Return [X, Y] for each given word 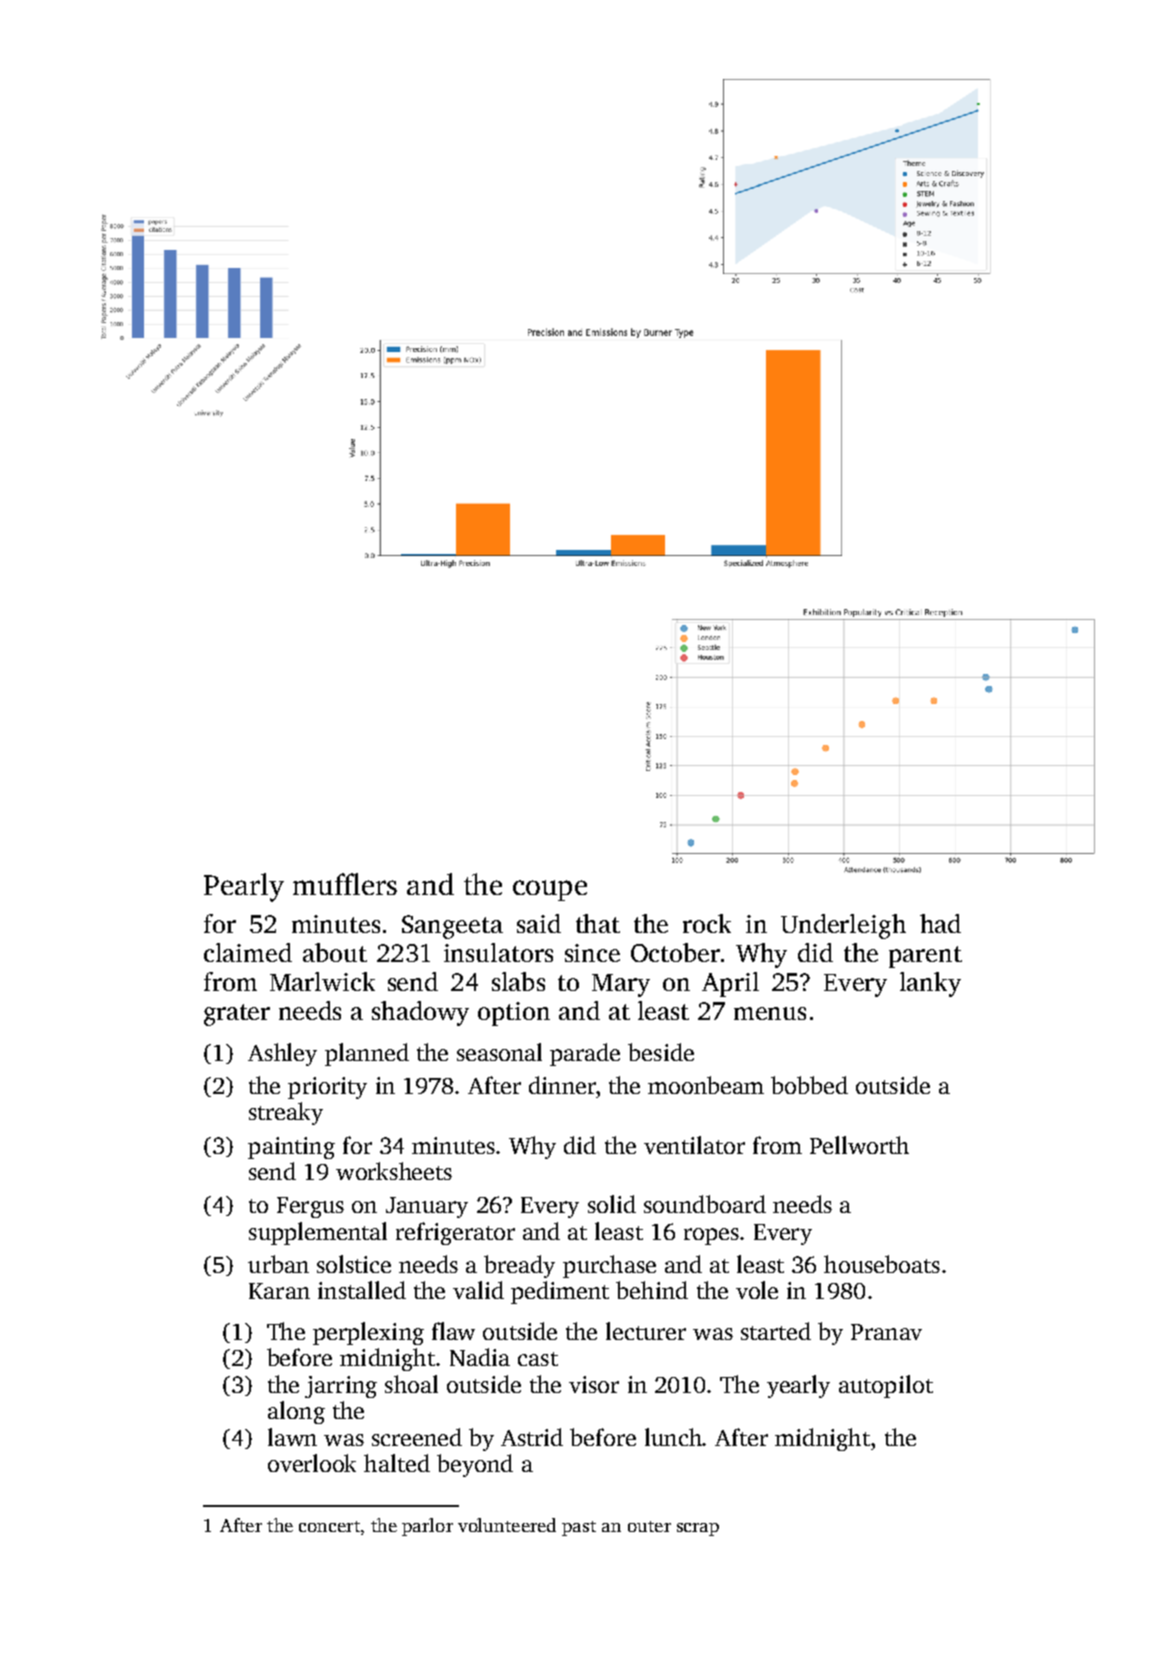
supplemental [318, 1233]
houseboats [882, 1264]
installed [362, 1290]
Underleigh [843, 926]
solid [612, 1204]
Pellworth [859, 1145]
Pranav [886, 1332]
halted [397, 1463]
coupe [550, 890]
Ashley [282, 1054]
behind [652, 1290]
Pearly [244, 887]
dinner [562, 1085]
